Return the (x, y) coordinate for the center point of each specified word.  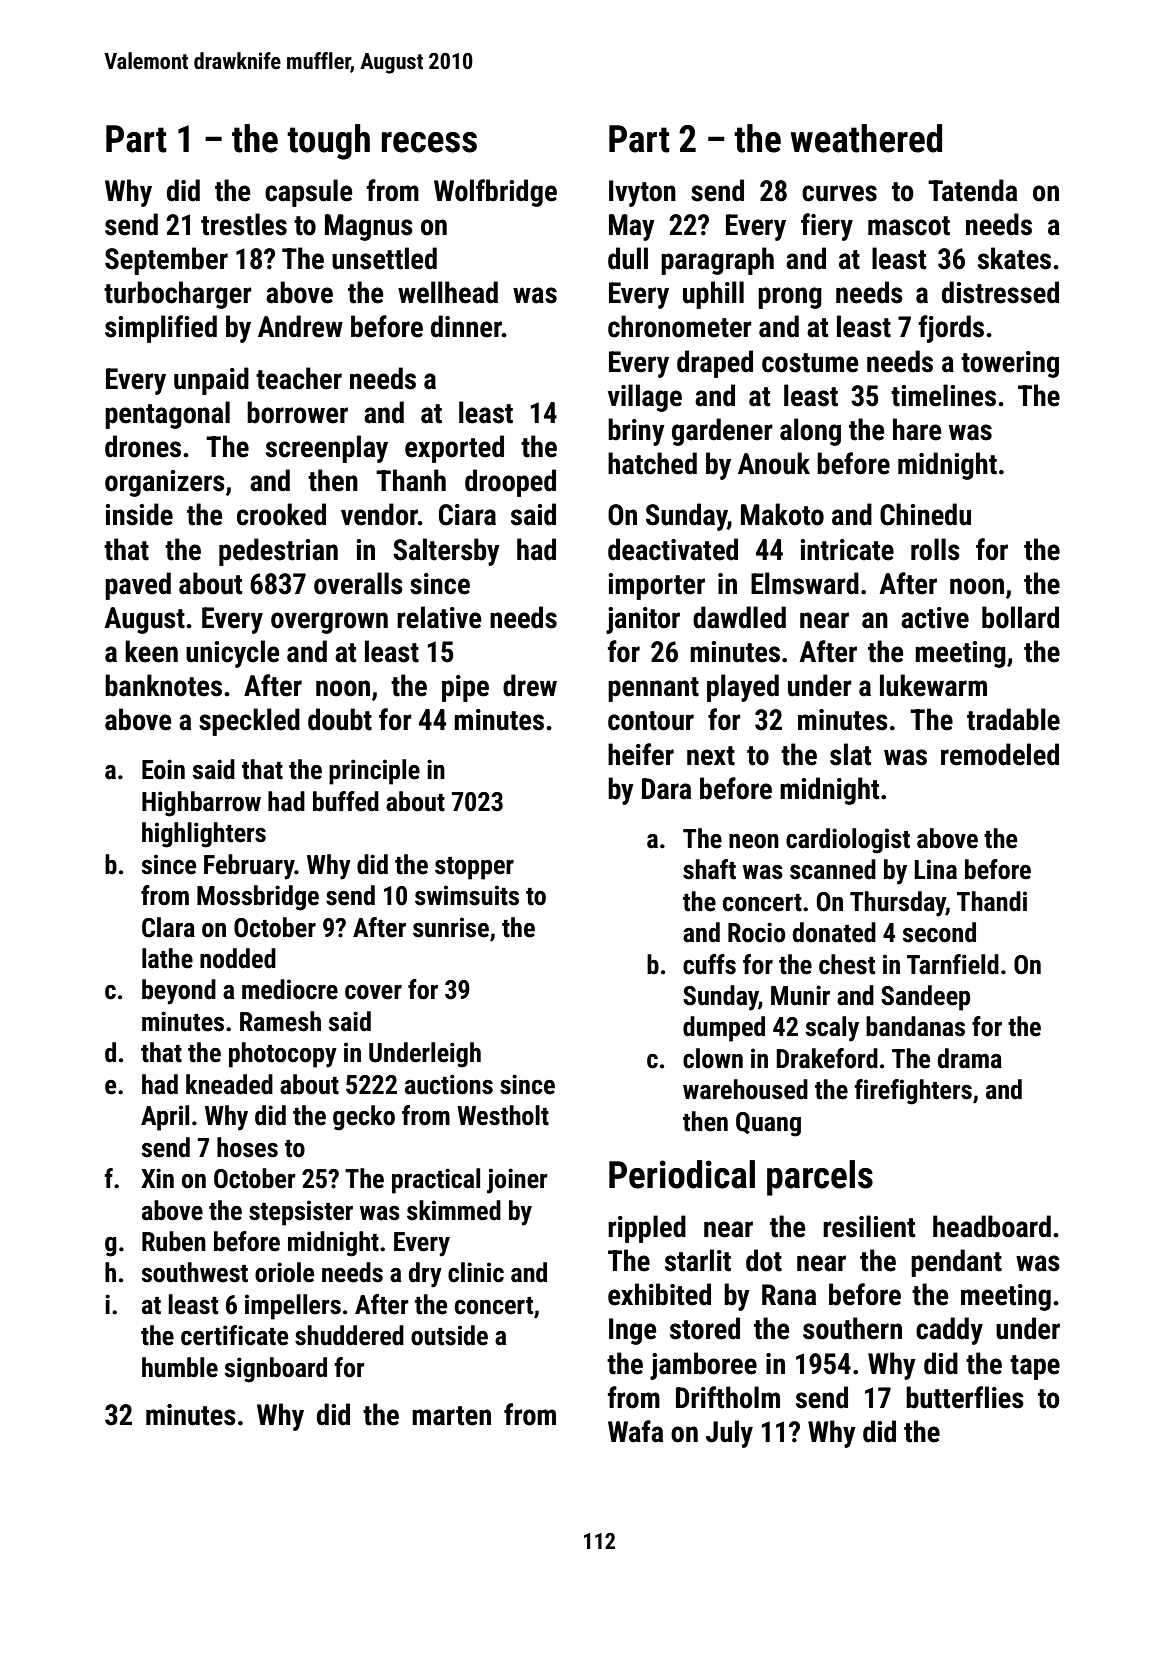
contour (651, 721)
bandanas (915, 1026)
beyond (179, 992)
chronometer (680, 326)
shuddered (349, 1335)
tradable (1013, 719)
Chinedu (925, 514)
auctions (449, 1084)
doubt (340, 719)
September (166, 261)
